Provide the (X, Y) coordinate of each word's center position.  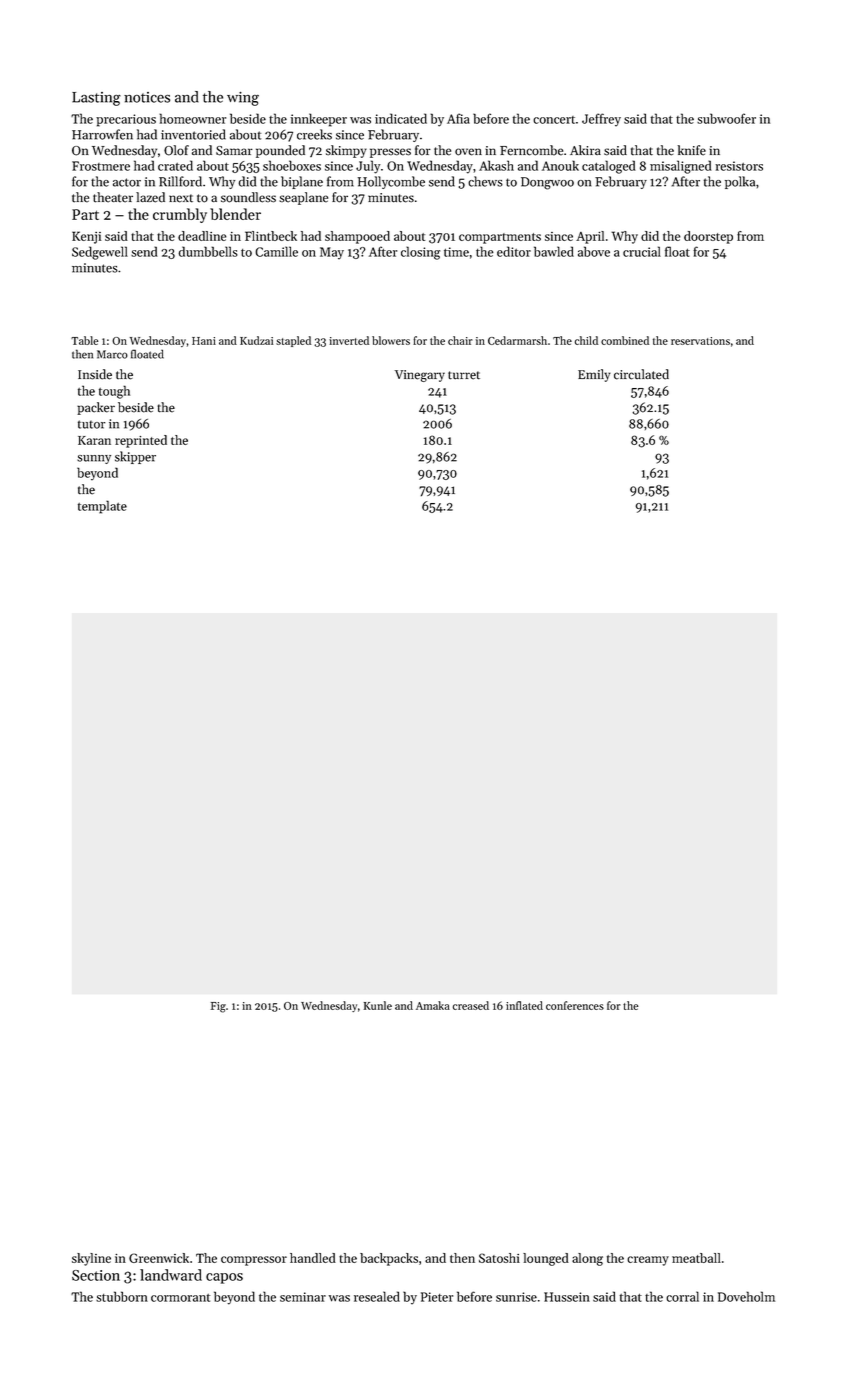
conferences (575, 1005)
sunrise (516, 1297)
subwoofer (726, 118)
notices (147, 97)
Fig (218, 1007)
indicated (401, 118)
